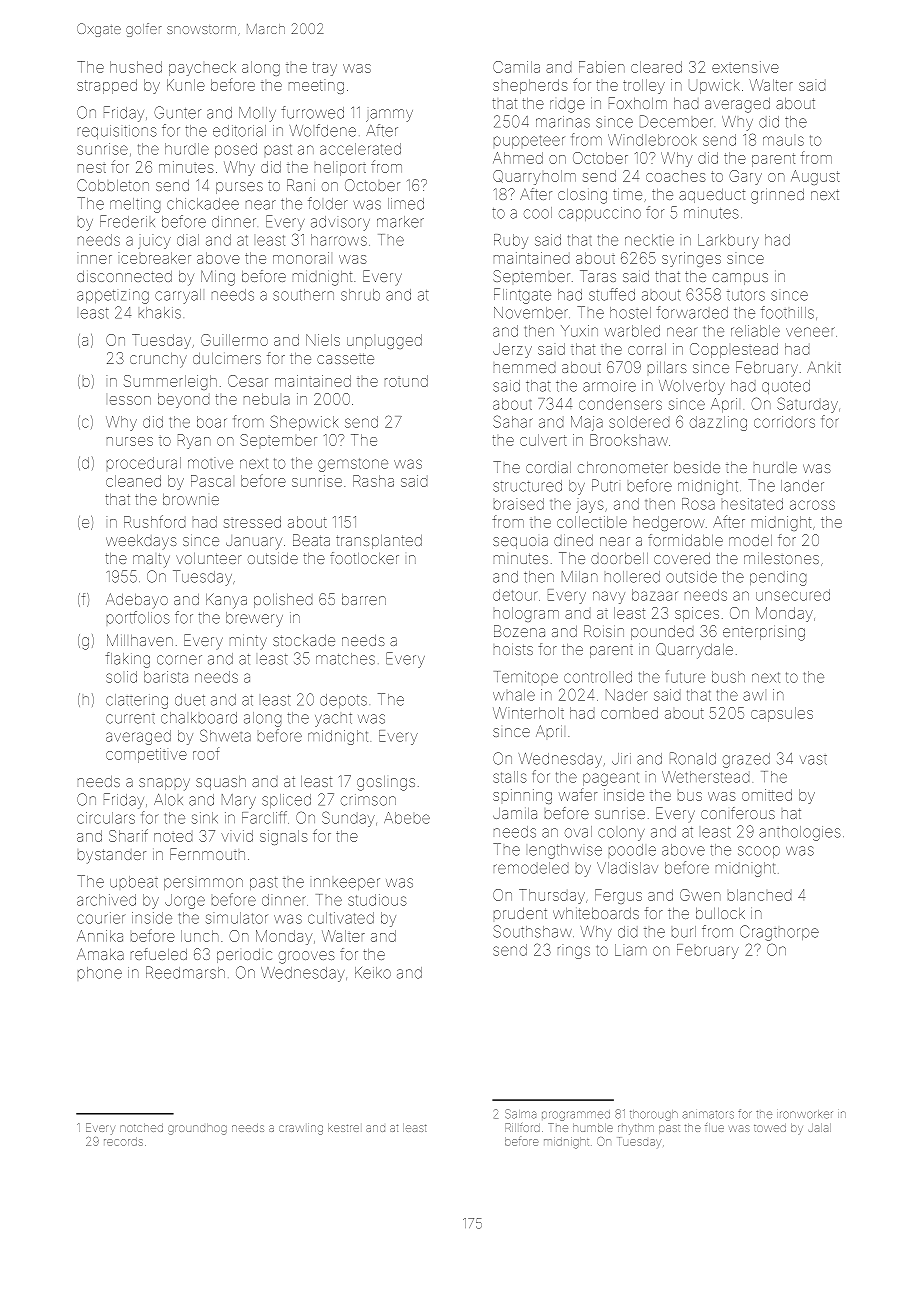 This page has width=924, height=1311. I want to click on purses, so click(239, 188).
